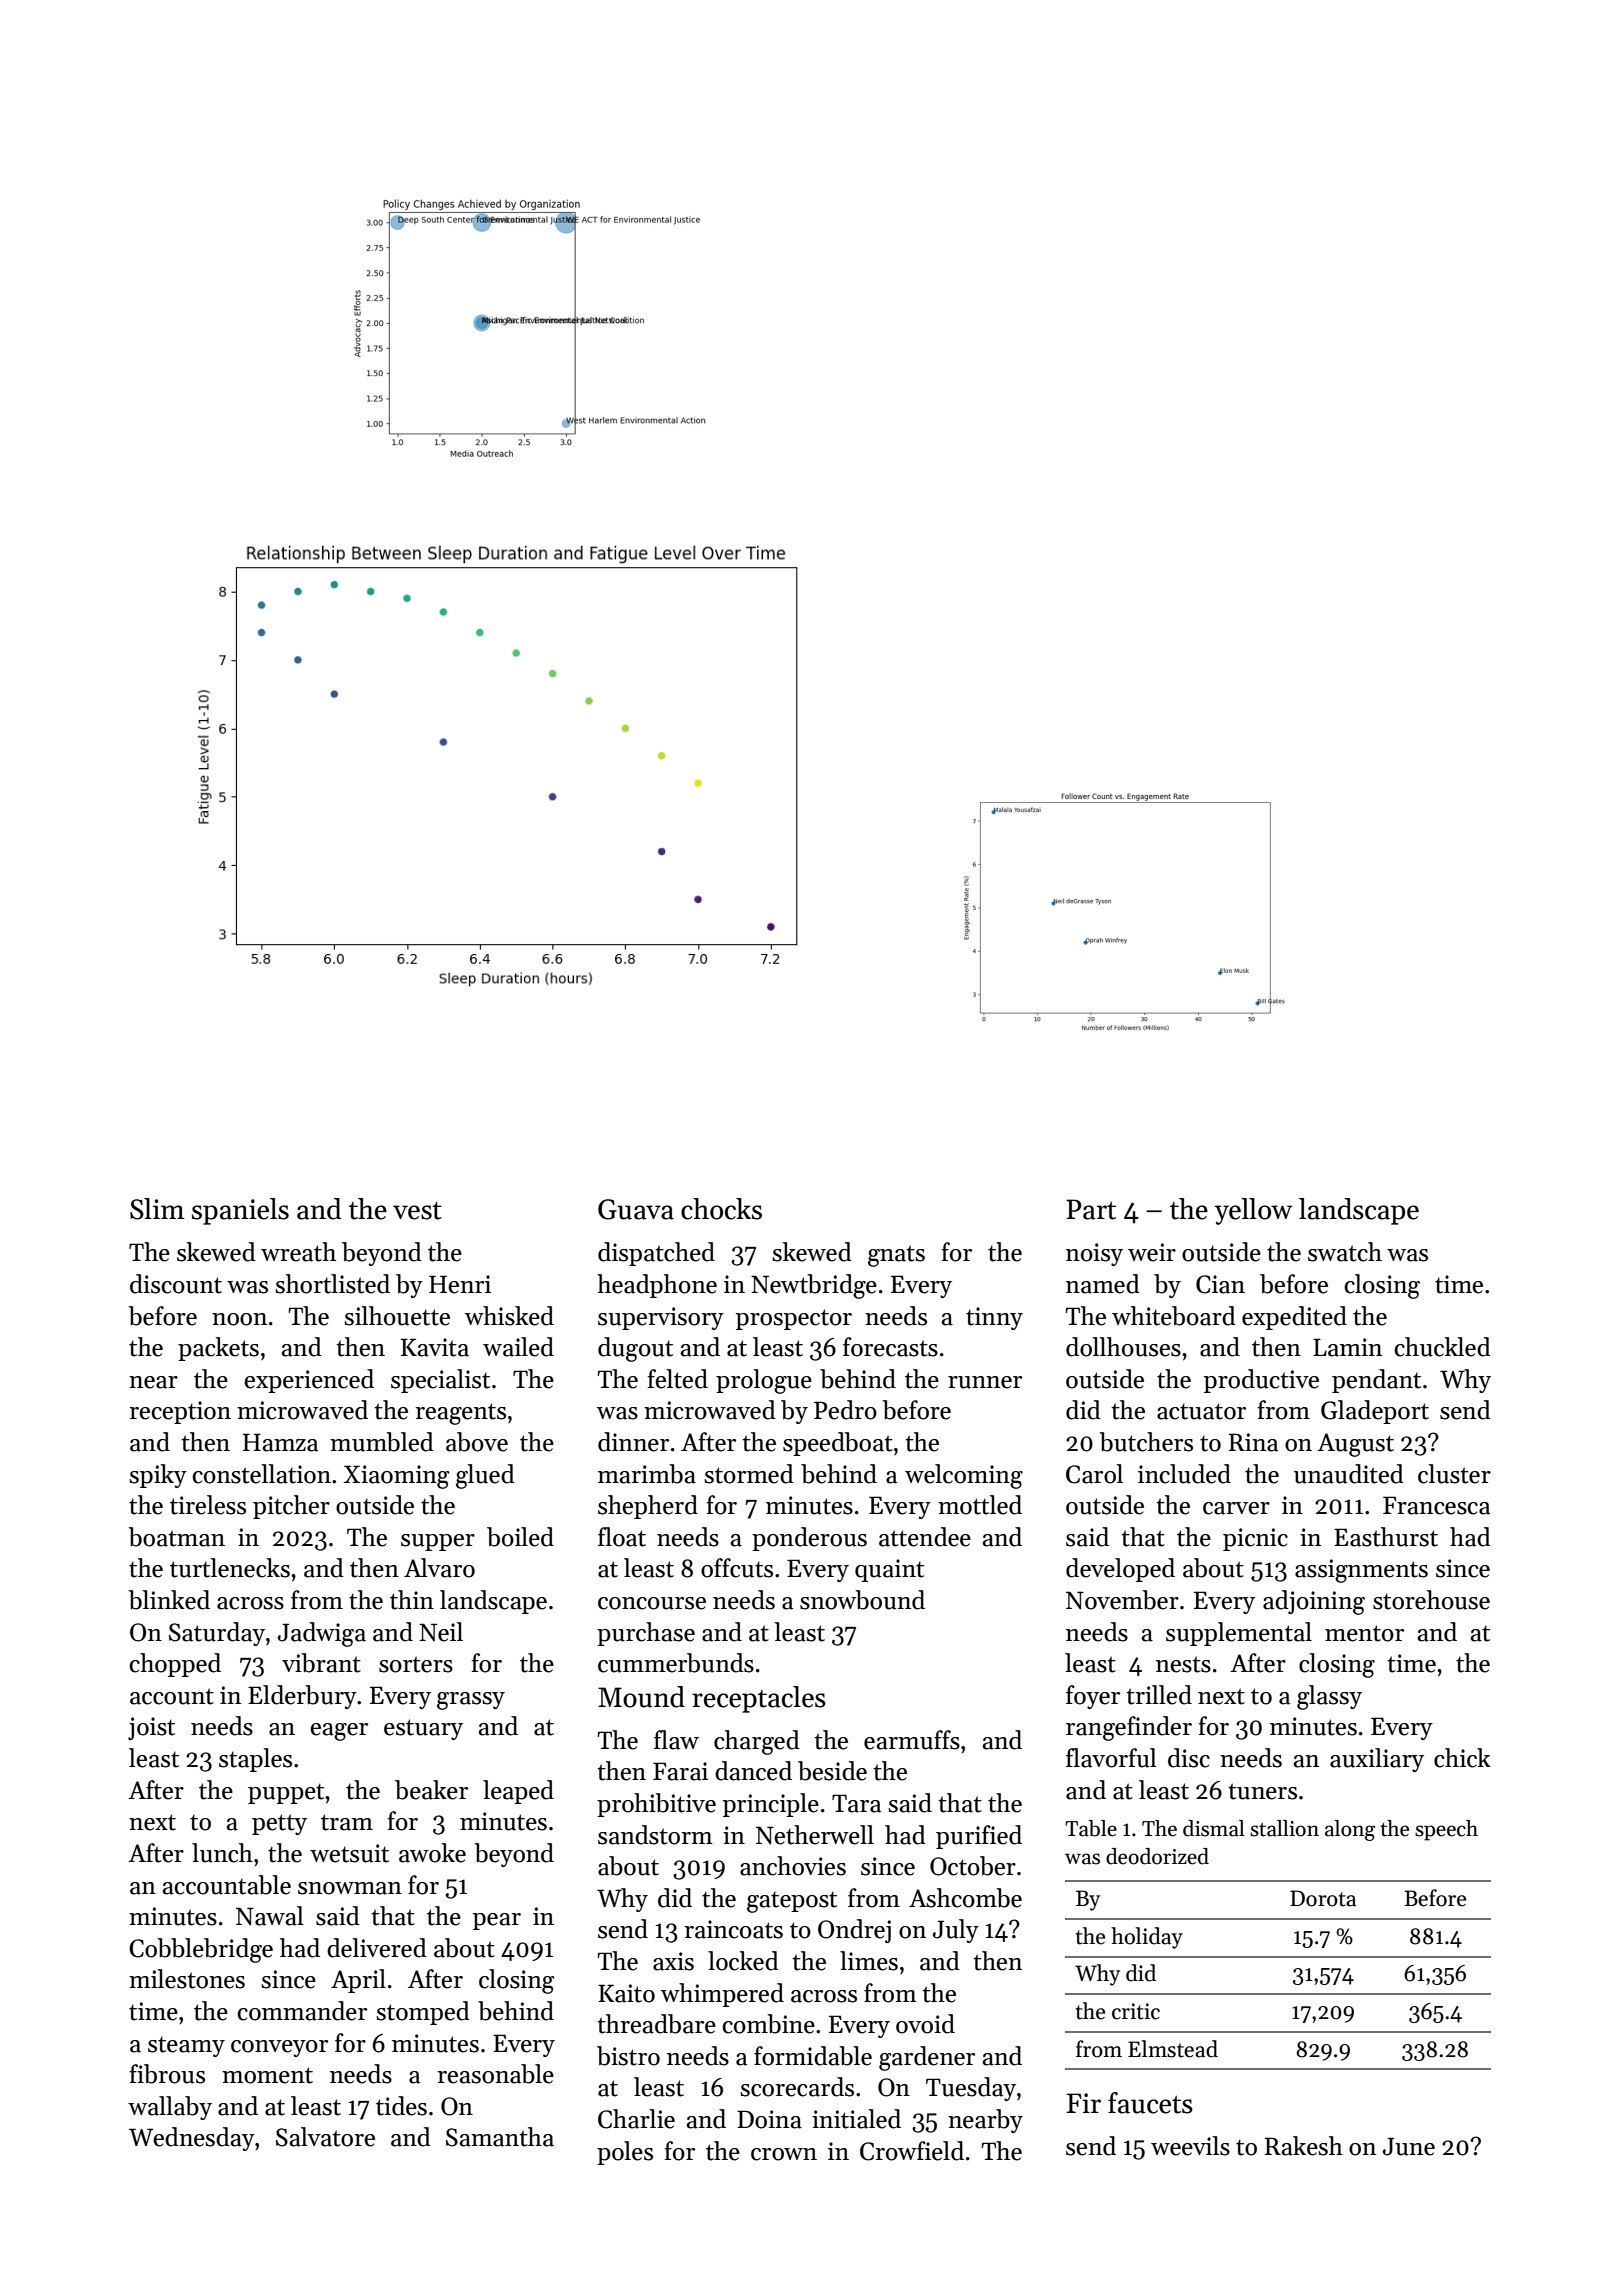 Image resolution: width=1620 pixels, height=2292 pixels. I want to click on yellow, so click(1253, 1211).
